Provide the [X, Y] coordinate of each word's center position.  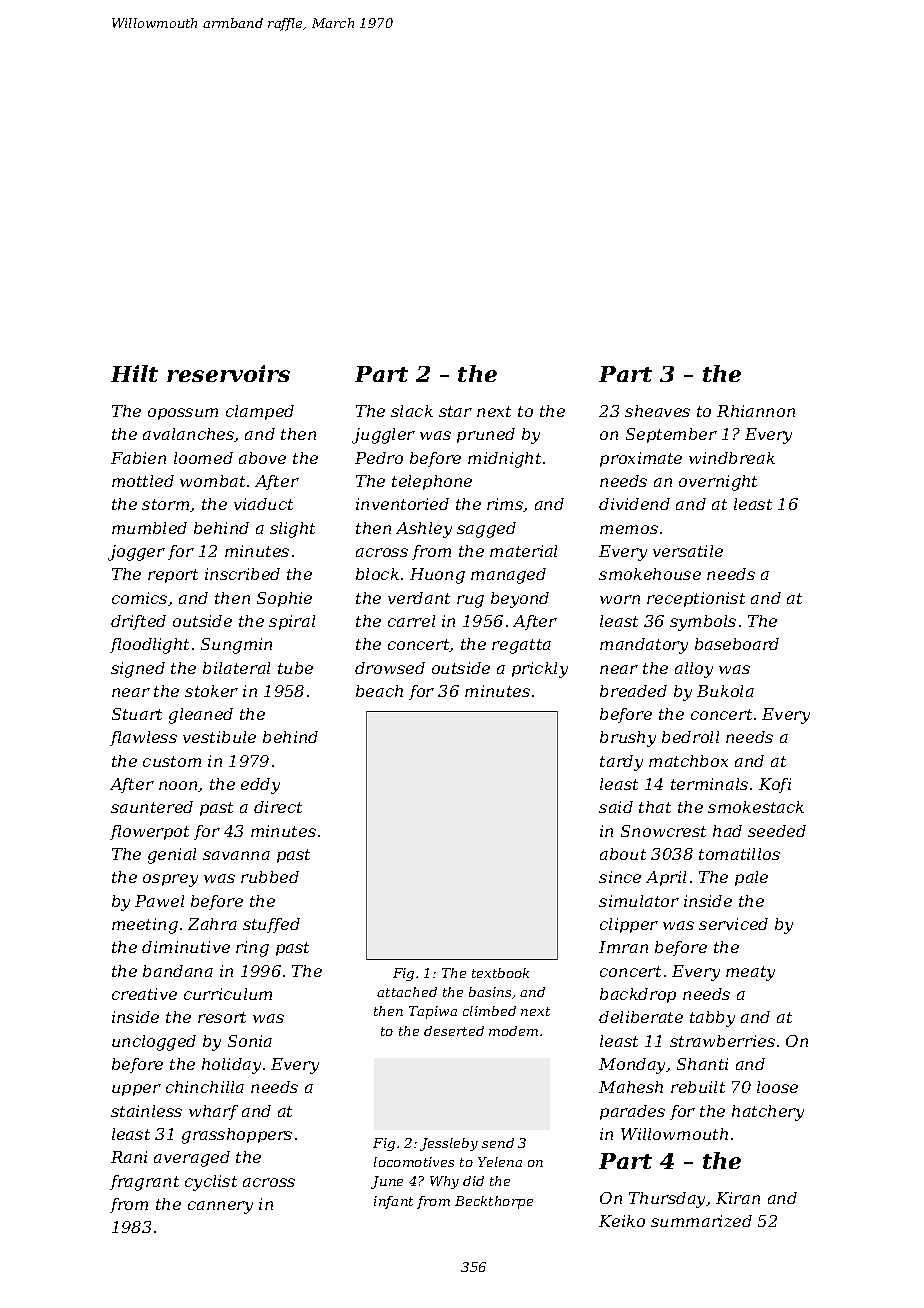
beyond [520, 600]
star [455, 411]
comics [139, 598]
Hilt [134, 373]
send [498, 1143]
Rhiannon [756, 411]
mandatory [644, 646]
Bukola [725, 691]
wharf [213, 1112]
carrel [411, 621]
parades [632, 1112]
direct [278, 807]
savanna [236, 855]
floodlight [149, 646]
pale [751, 878]
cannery [220, 1207]
